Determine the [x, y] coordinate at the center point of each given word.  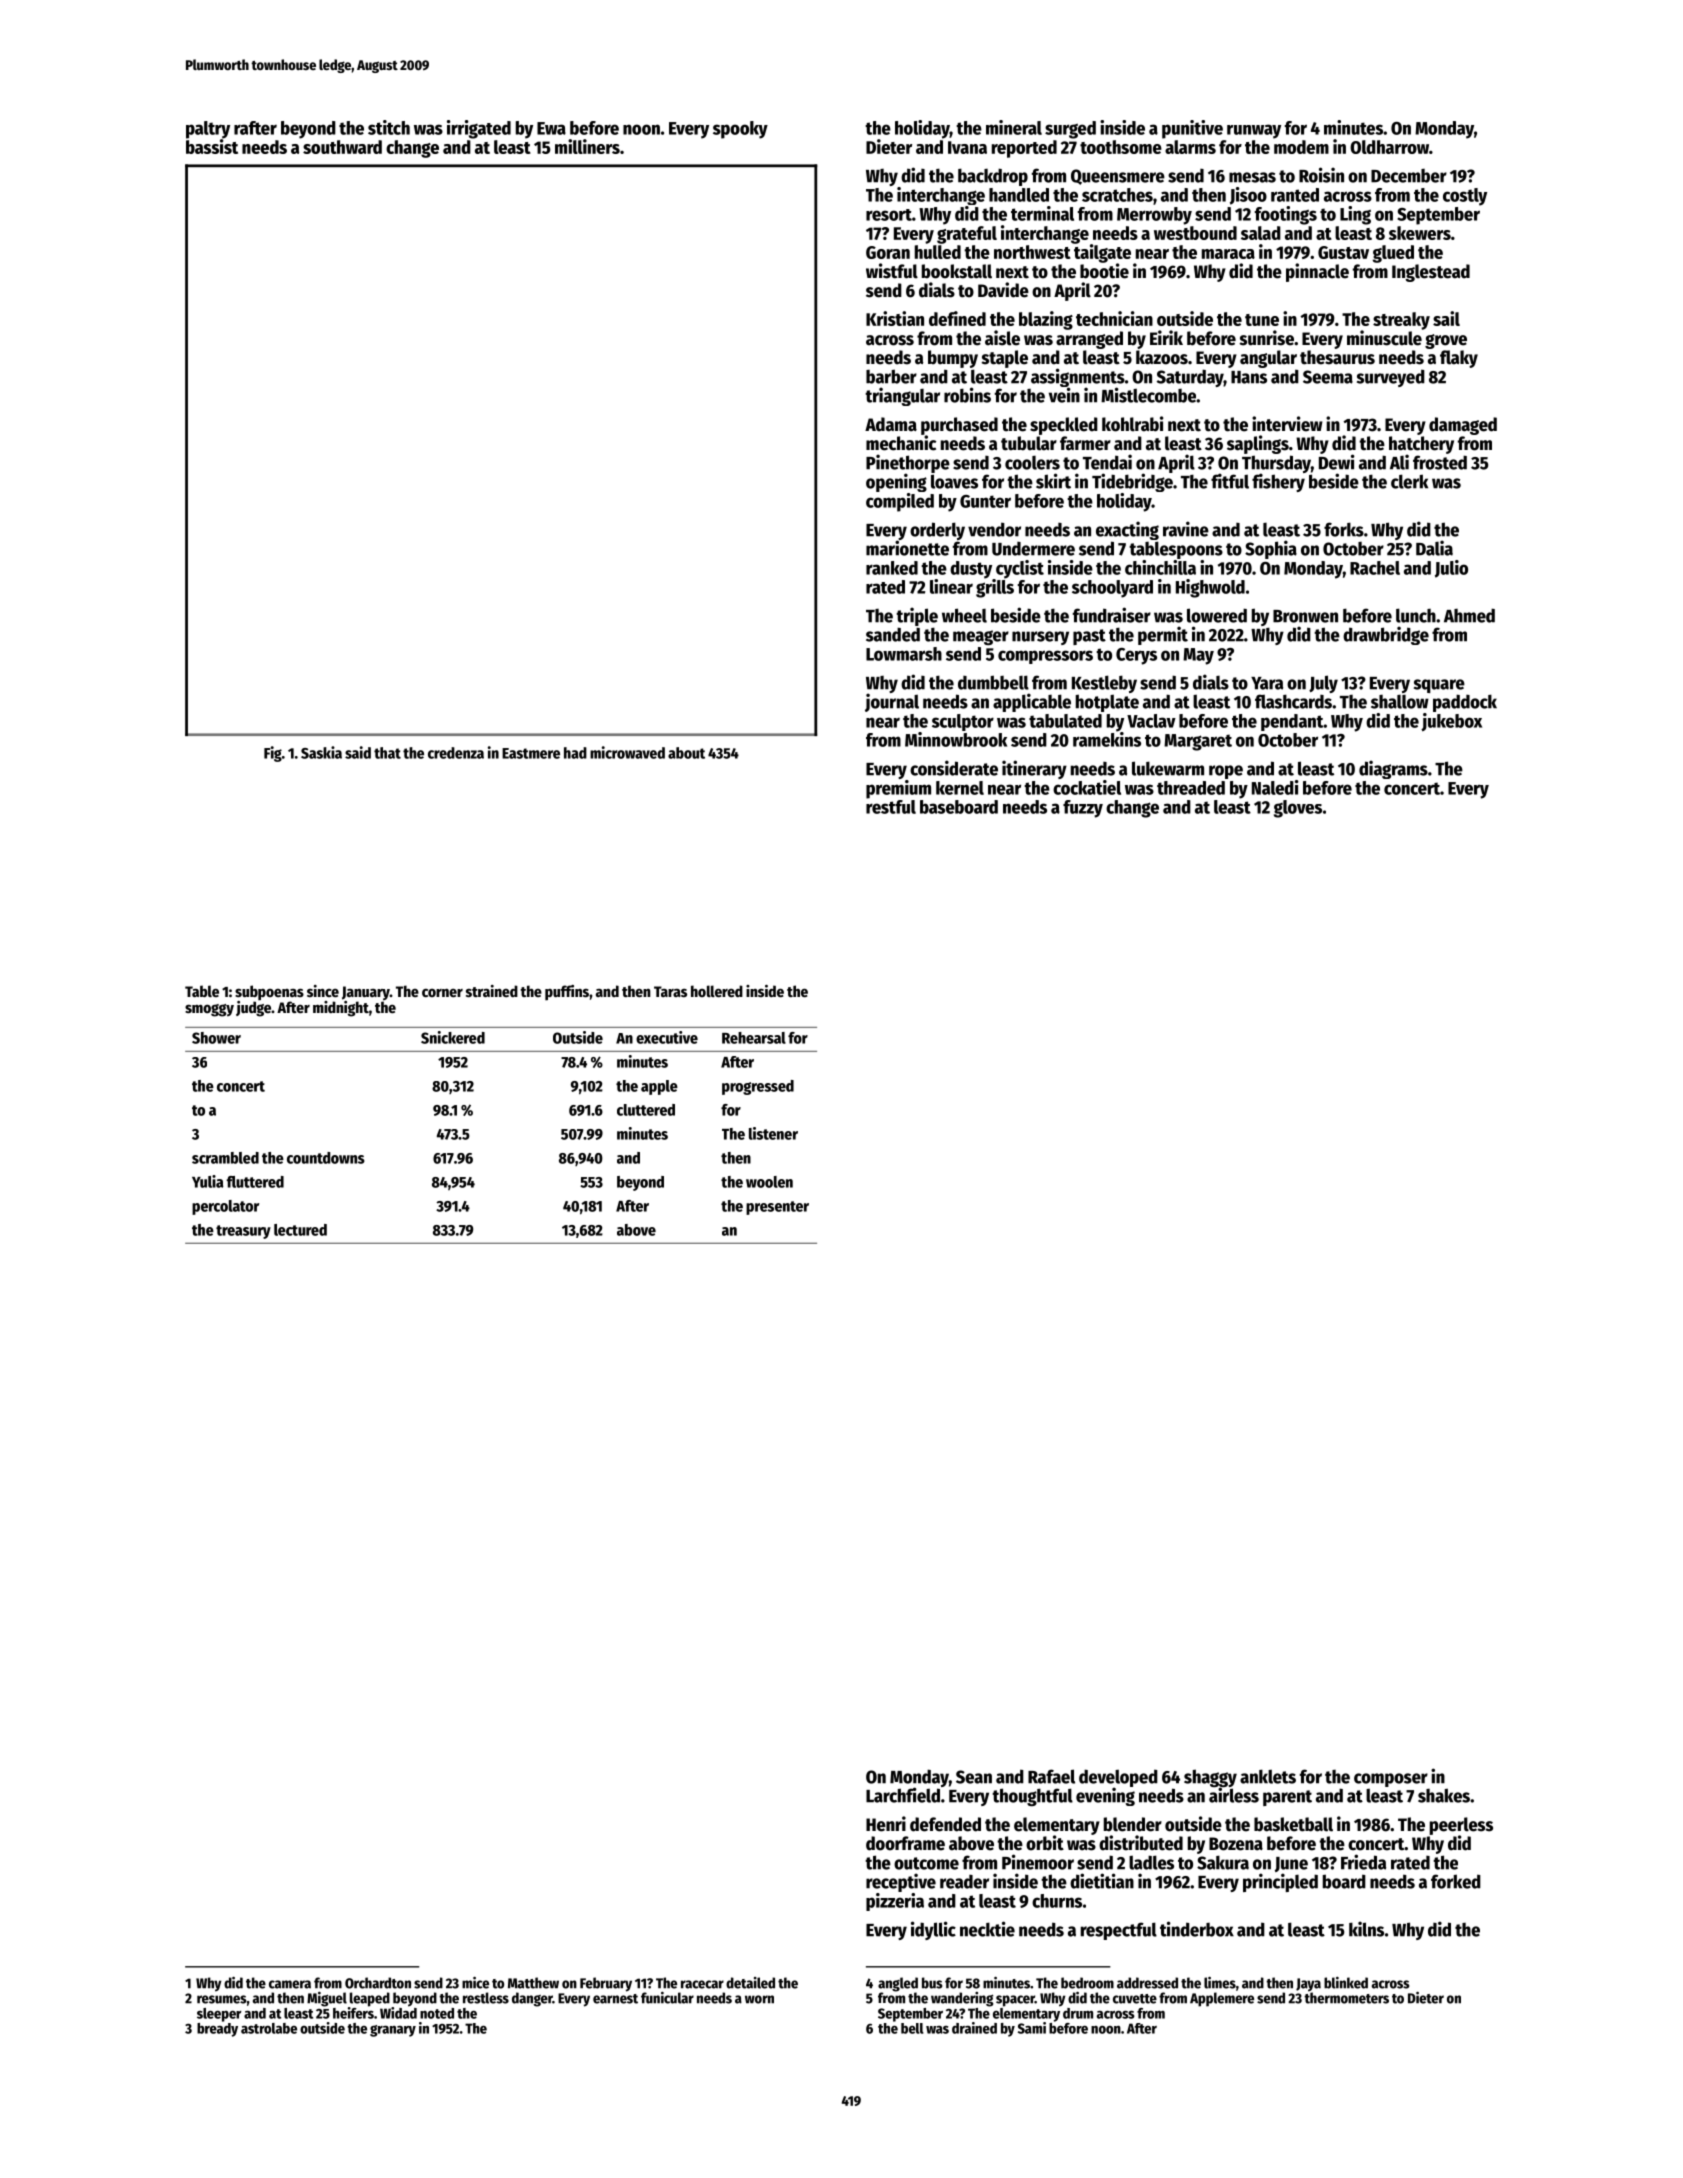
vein [1064, 395]
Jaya [1308, 1985]
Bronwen [1305, 616]
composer [1391, 1780]
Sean [974, 1777]
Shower [216, 1038]
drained [974, 2028]
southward [342, 147]
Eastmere [531, 753]
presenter [777, 1208]
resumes [222, 1999]
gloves [1298, 809]
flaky [1459, 359]
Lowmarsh [904, 654]
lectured [300, 1230]
